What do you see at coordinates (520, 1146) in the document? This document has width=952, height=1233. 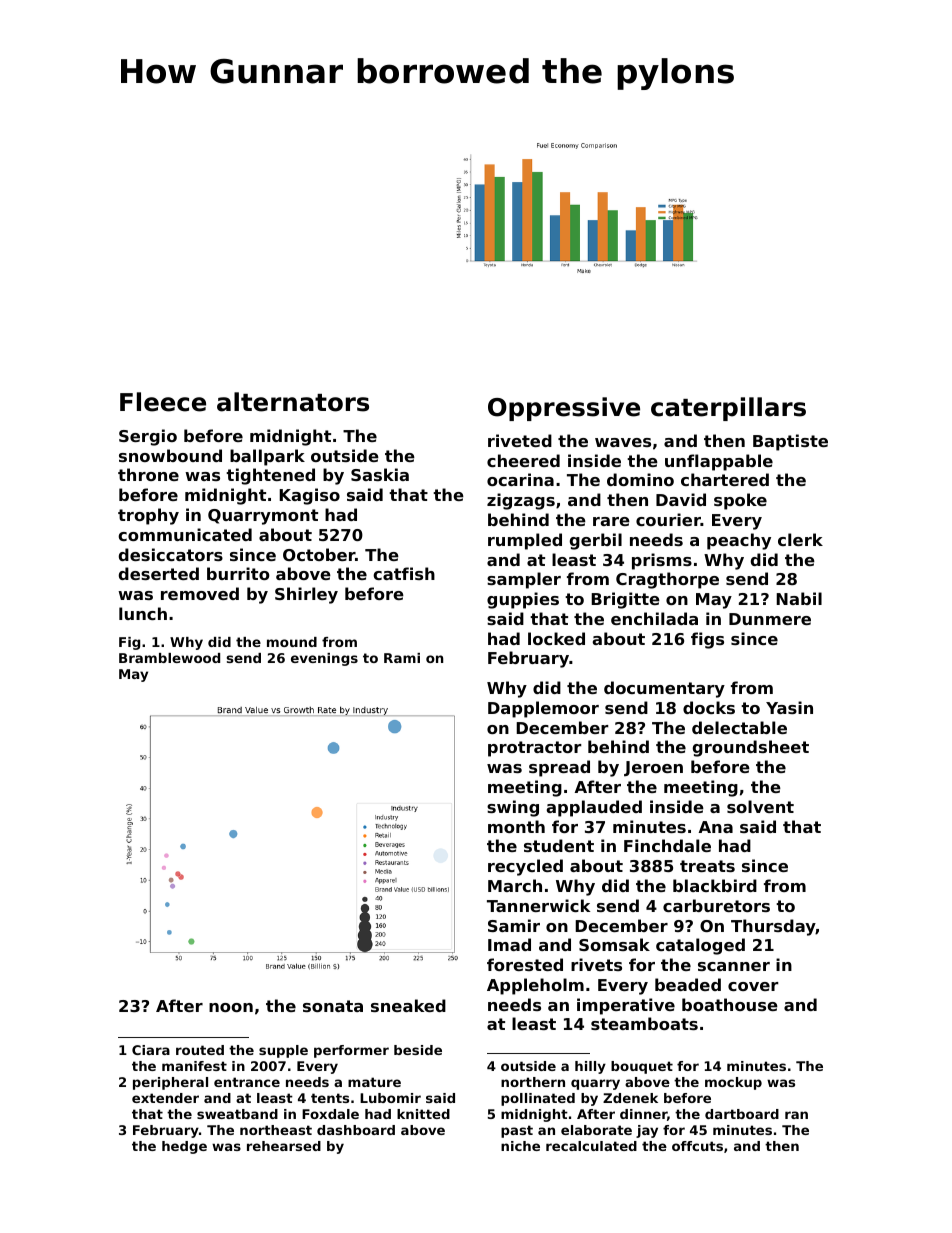 I see `niche` at bounding box center [520, 1146].
